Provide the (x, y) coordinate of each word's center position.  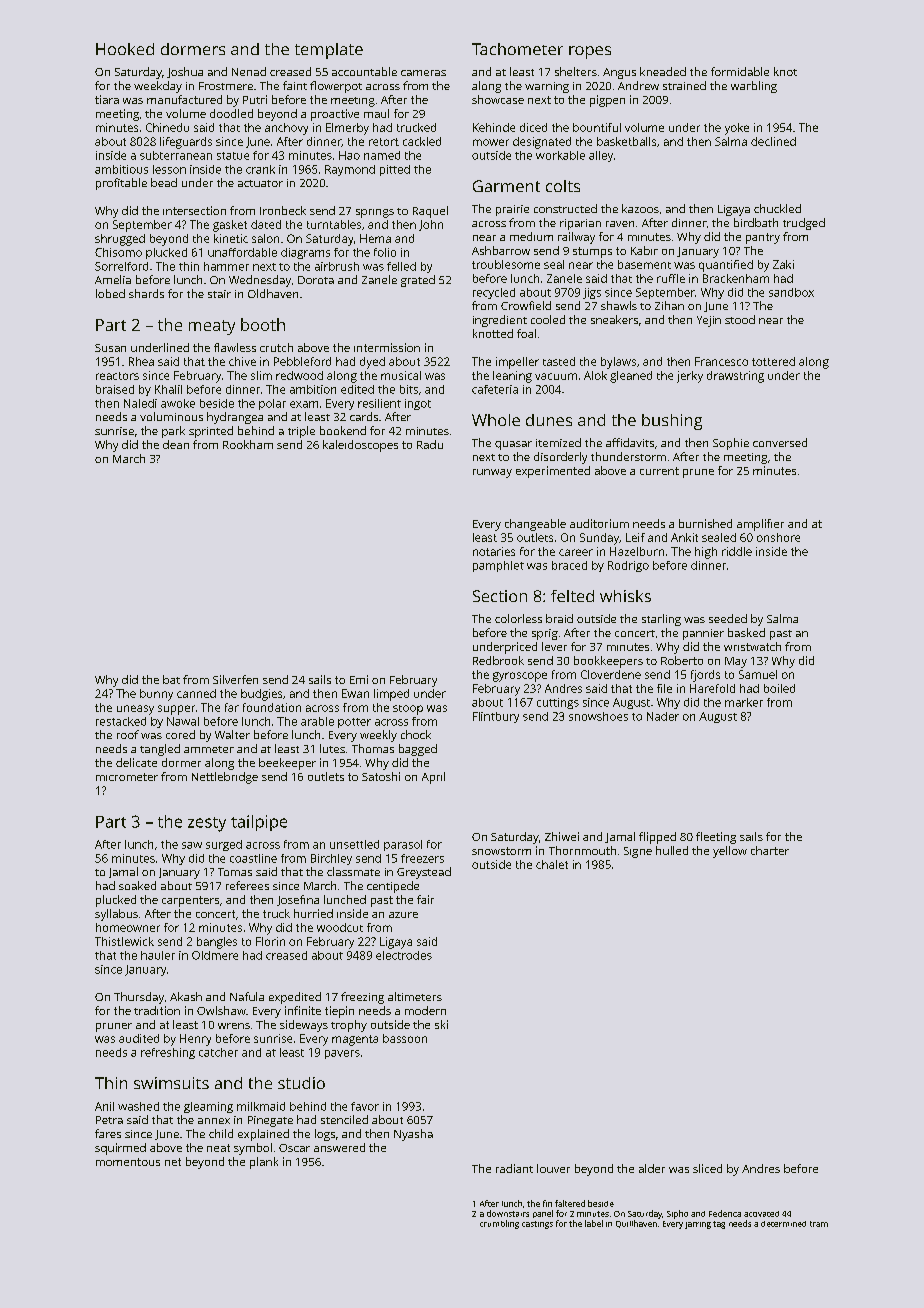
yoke (737, 129)
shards (146, 293)
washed (138, 1106)
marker (744, 702)
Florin (270, 941)
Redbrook (498, 660)
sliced (707, 1168)
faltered (570, 1203)
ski (441, 1024)
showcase (498, 99)
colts (563, 186)
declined (773, 141)
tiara (107, 99)
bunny (156, 695)
